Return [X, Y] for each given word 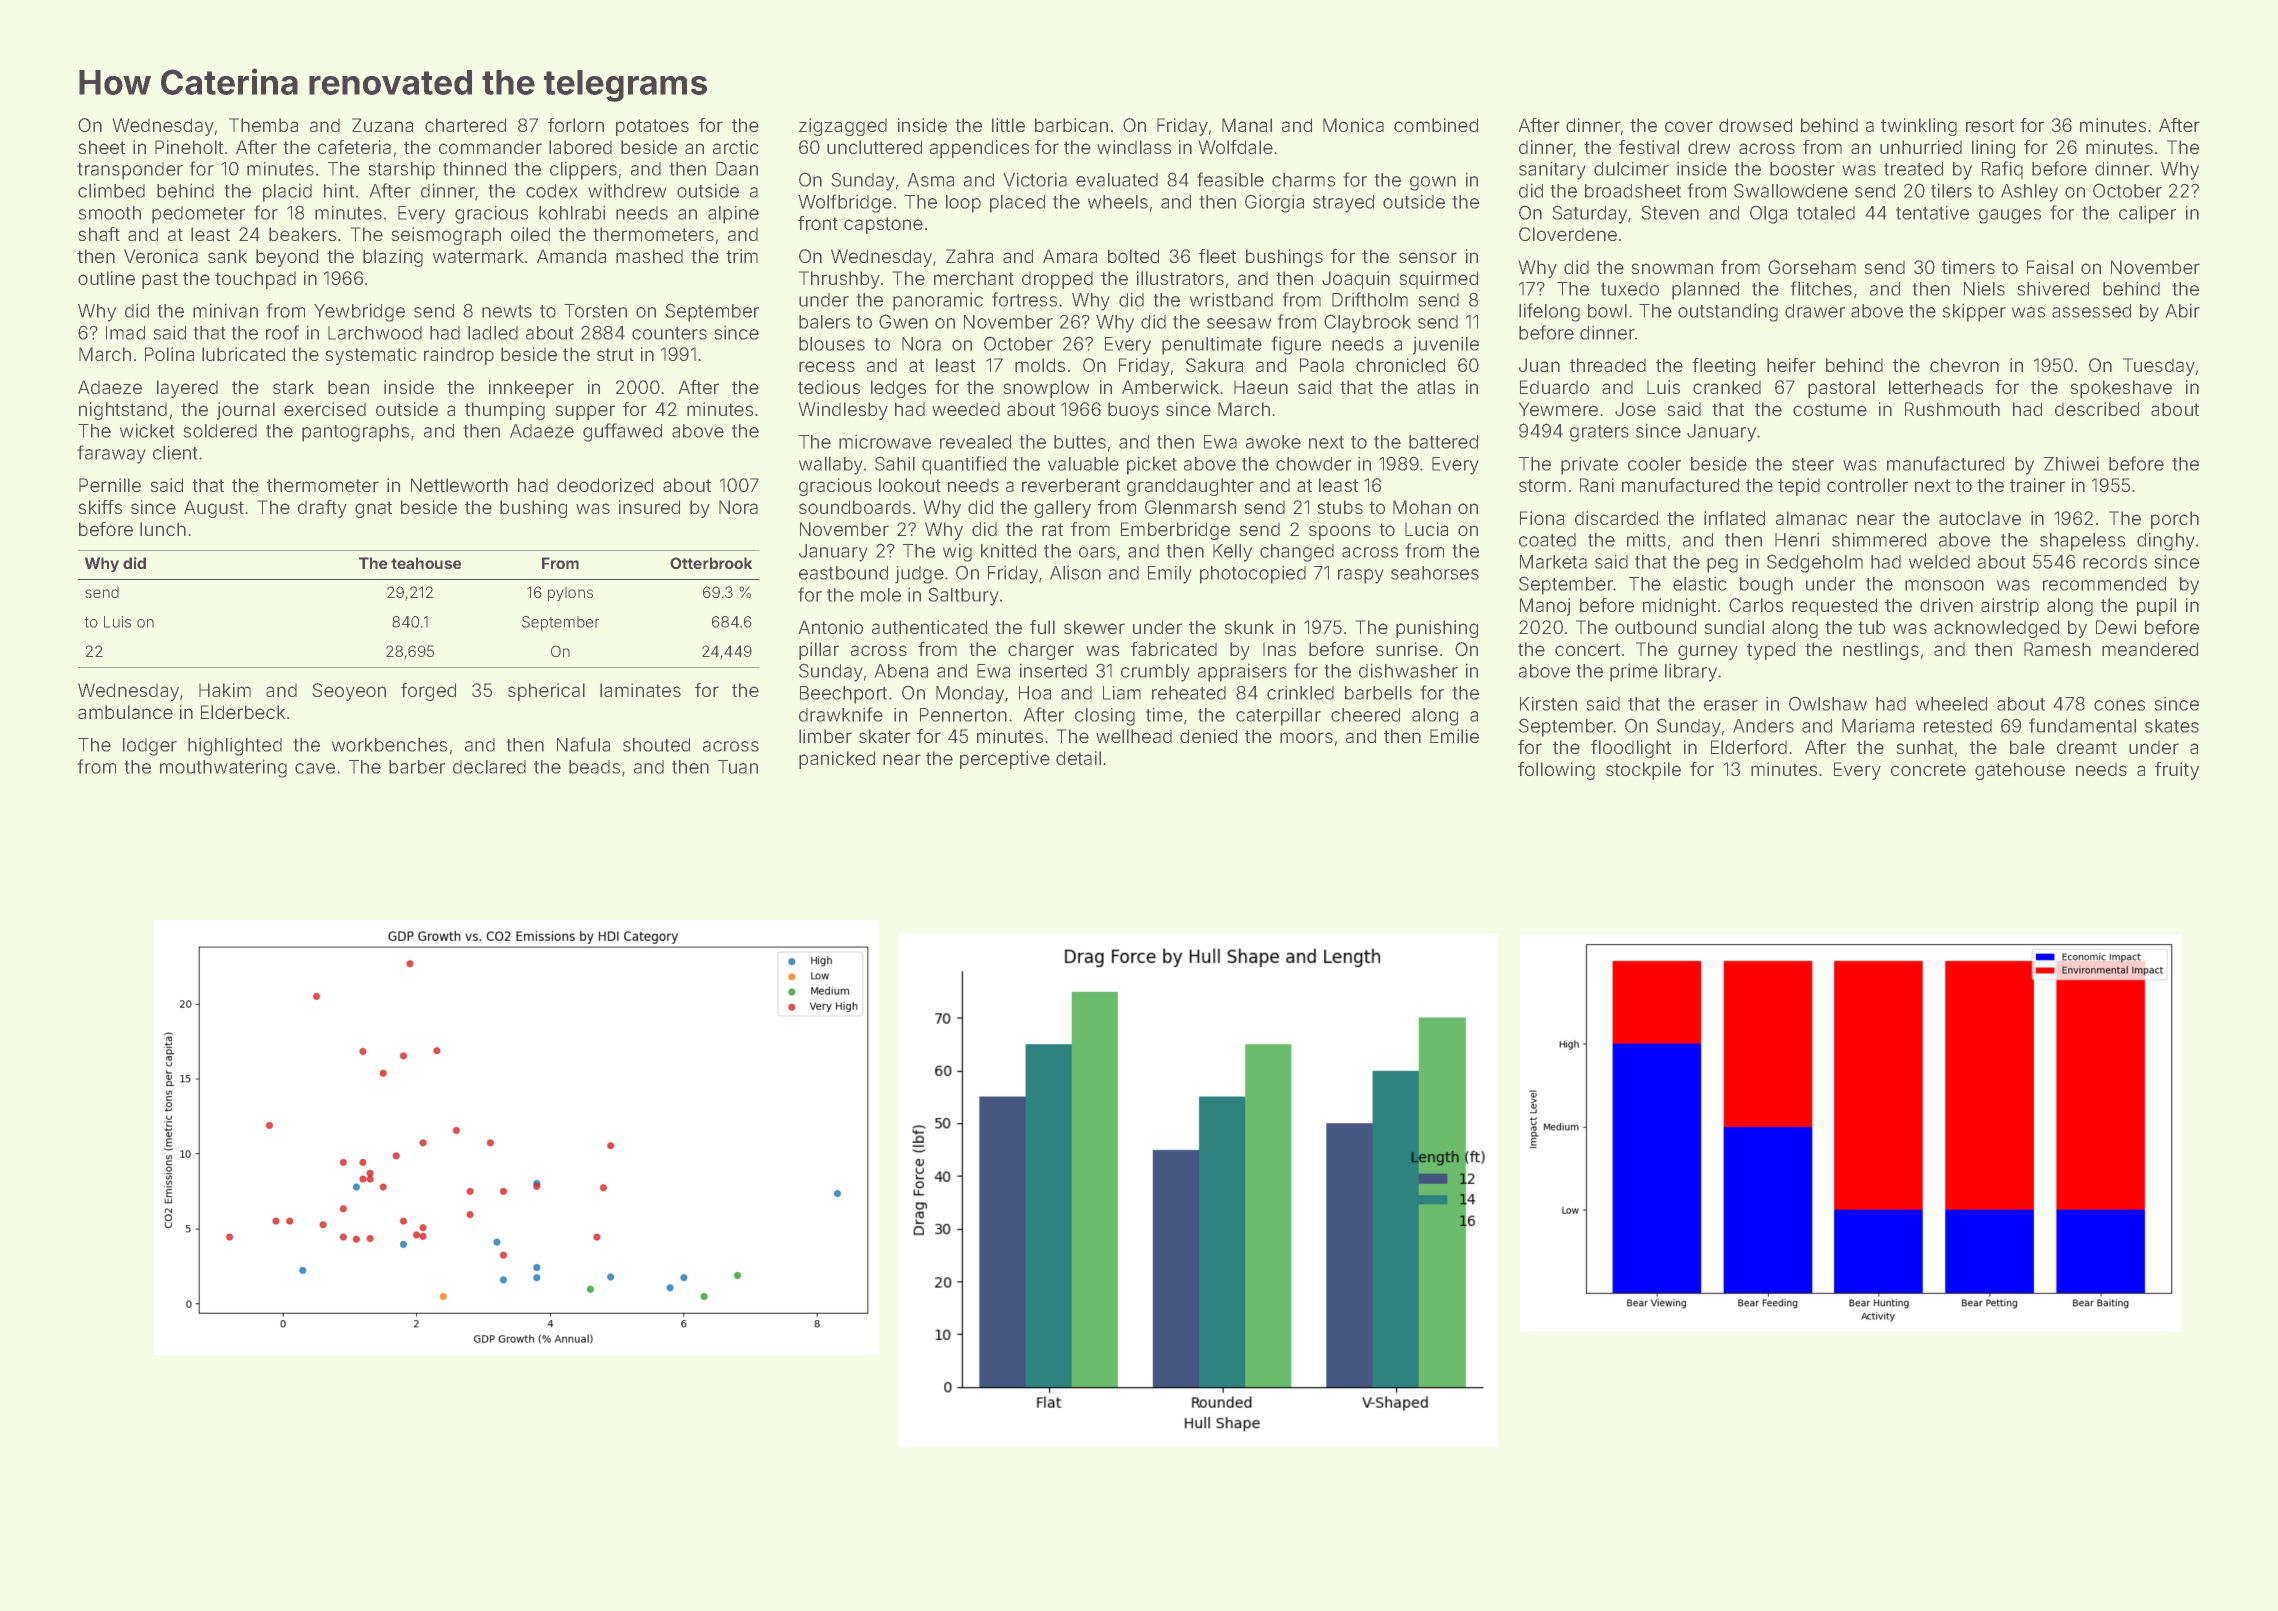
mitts [1646, 539]
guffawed [622, 432]
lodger [150, 747]
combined [1436, 125]
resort [1990, 125]
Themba [263, 125]
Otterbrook [711, 563]
